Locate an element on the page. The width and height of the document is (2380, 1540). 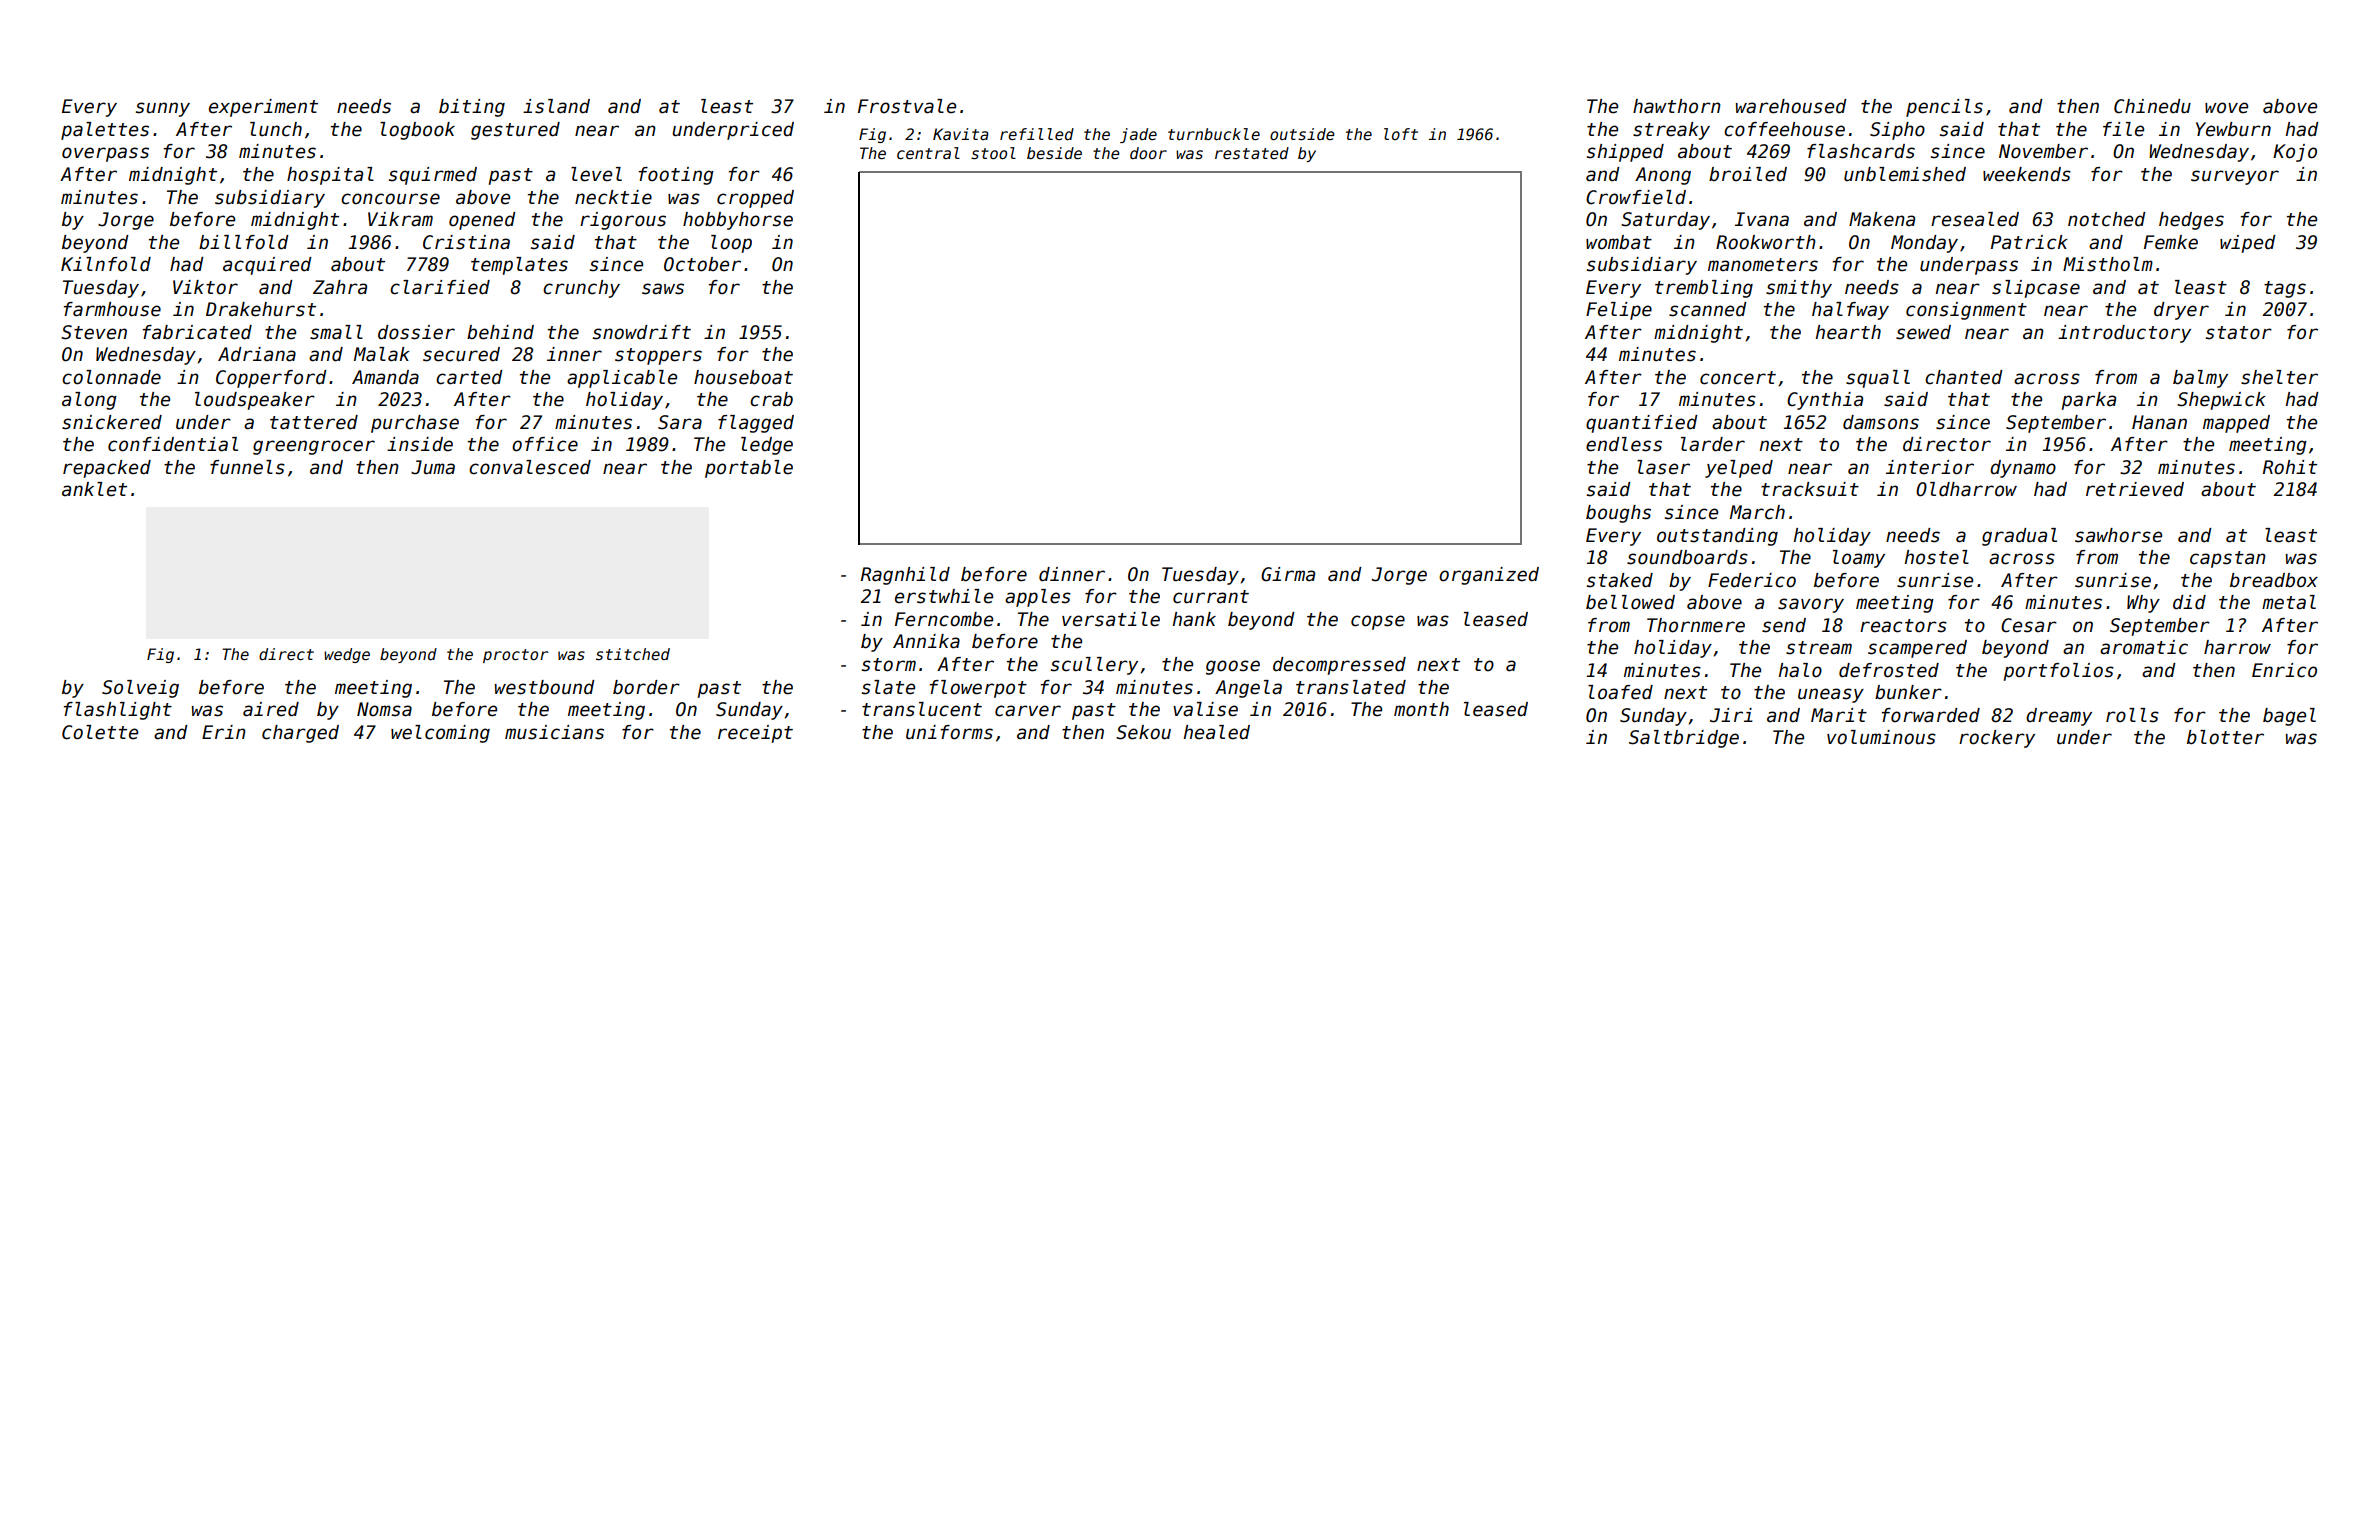
border is located at coordinates (646, 687).
